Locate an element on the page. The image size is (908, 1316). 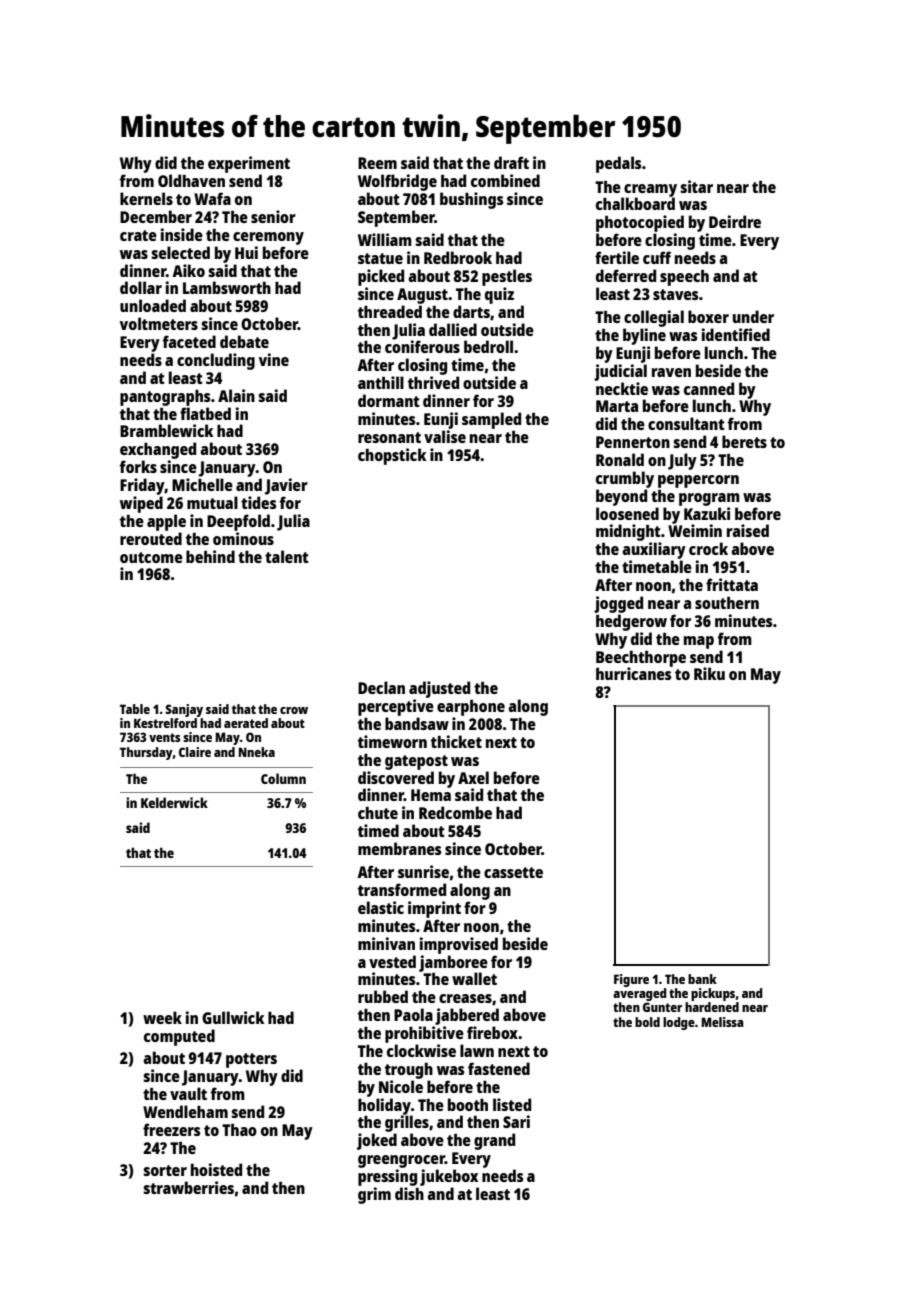
photocopied is located at coordinates (640, 223).
